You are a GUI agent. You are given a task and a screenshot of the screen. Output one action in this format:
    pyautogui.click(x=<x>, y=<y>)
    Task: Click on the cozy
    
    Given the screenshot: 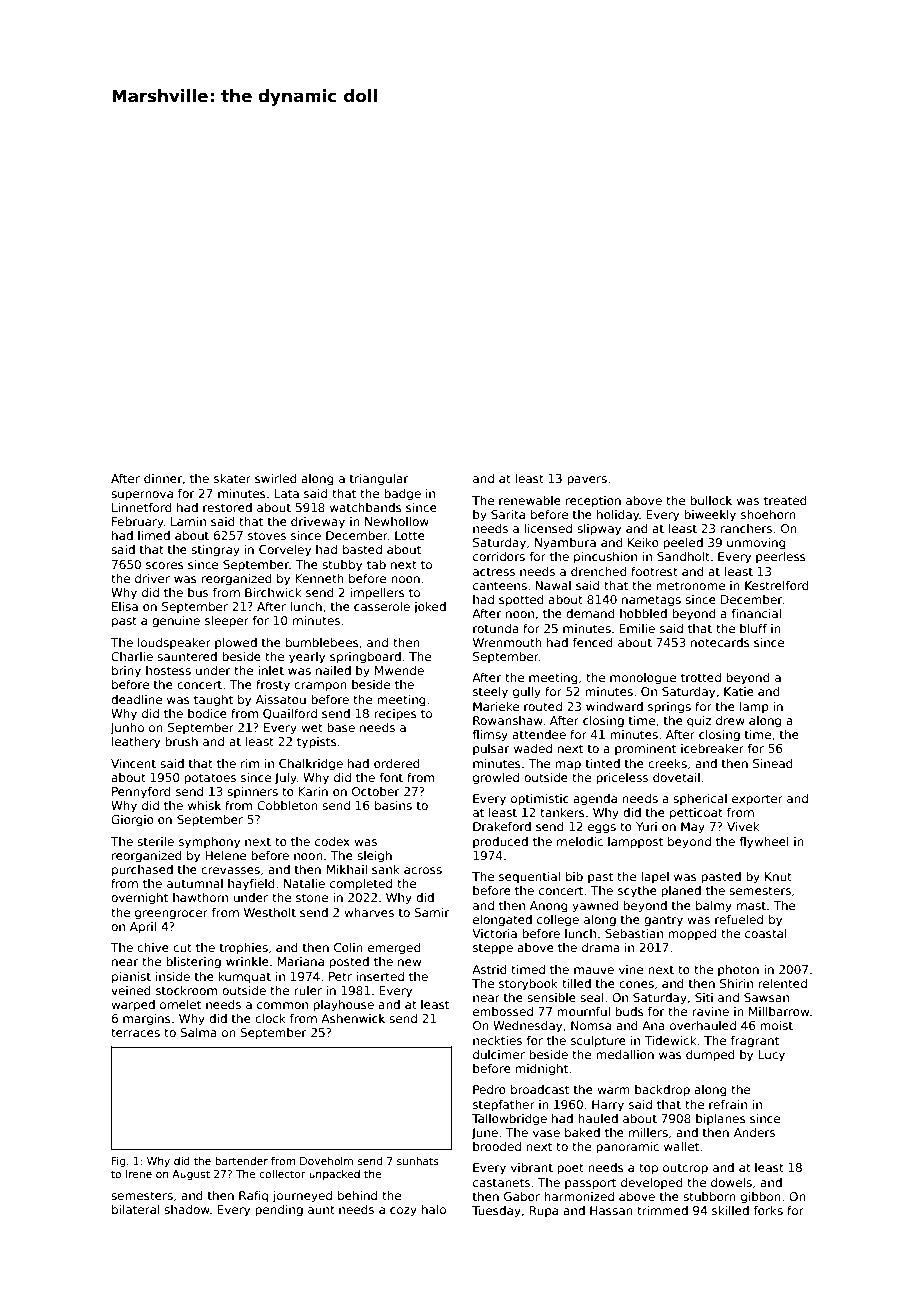 What is the action you would take?
    pyautogui.click(x=403, y=1212)
